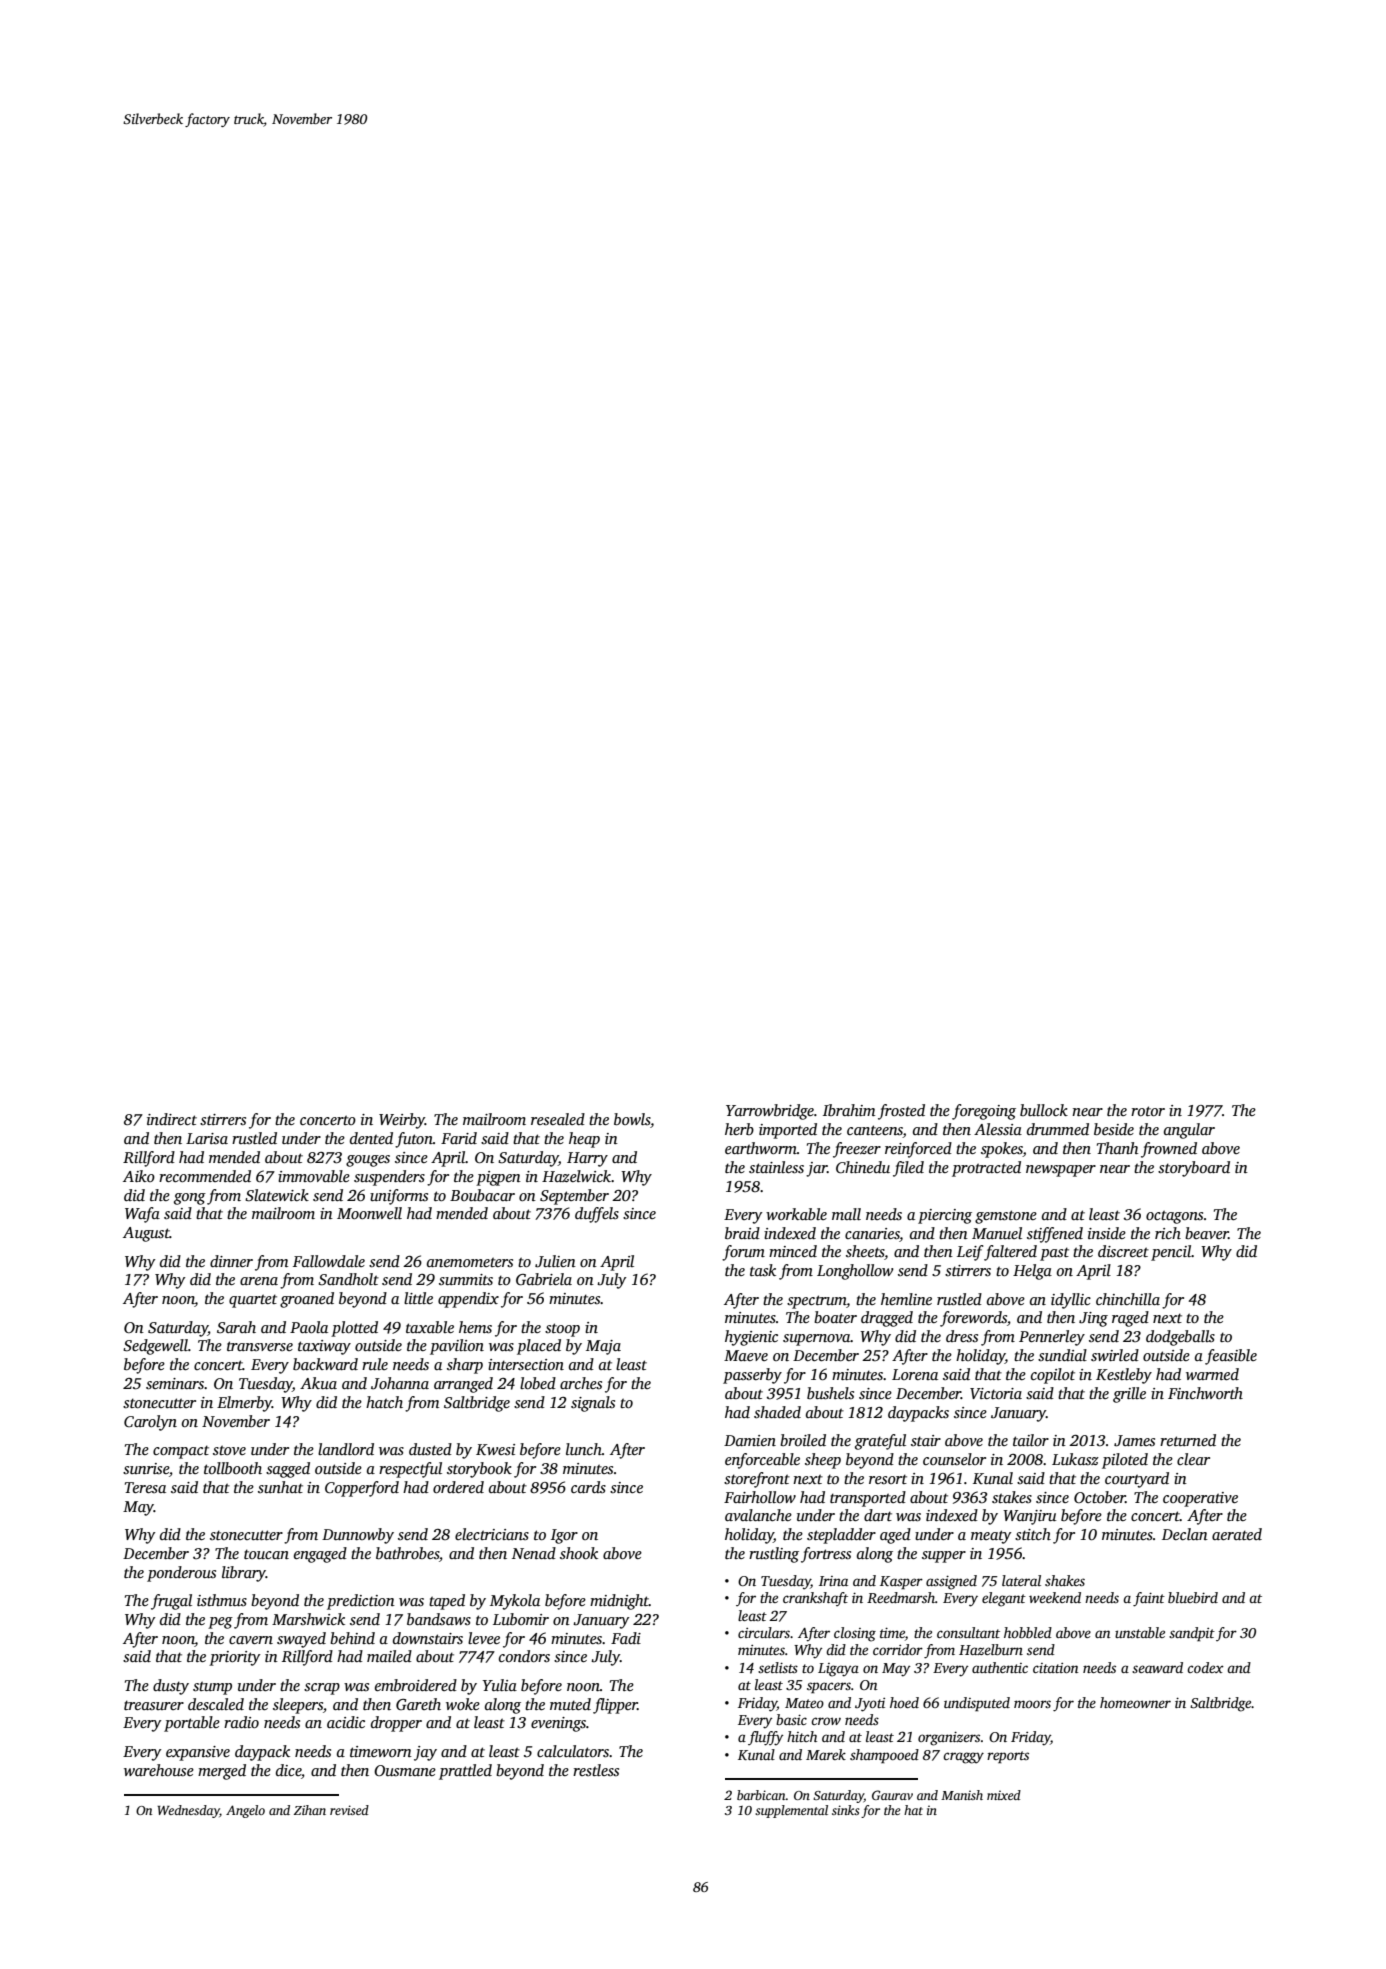 Image resolution: width=1386 pixels, height=1969 pixels. What do you see at coordinates (145, 1487) in the image?
I see `Teresa` at bounding box center [145, 1487].
